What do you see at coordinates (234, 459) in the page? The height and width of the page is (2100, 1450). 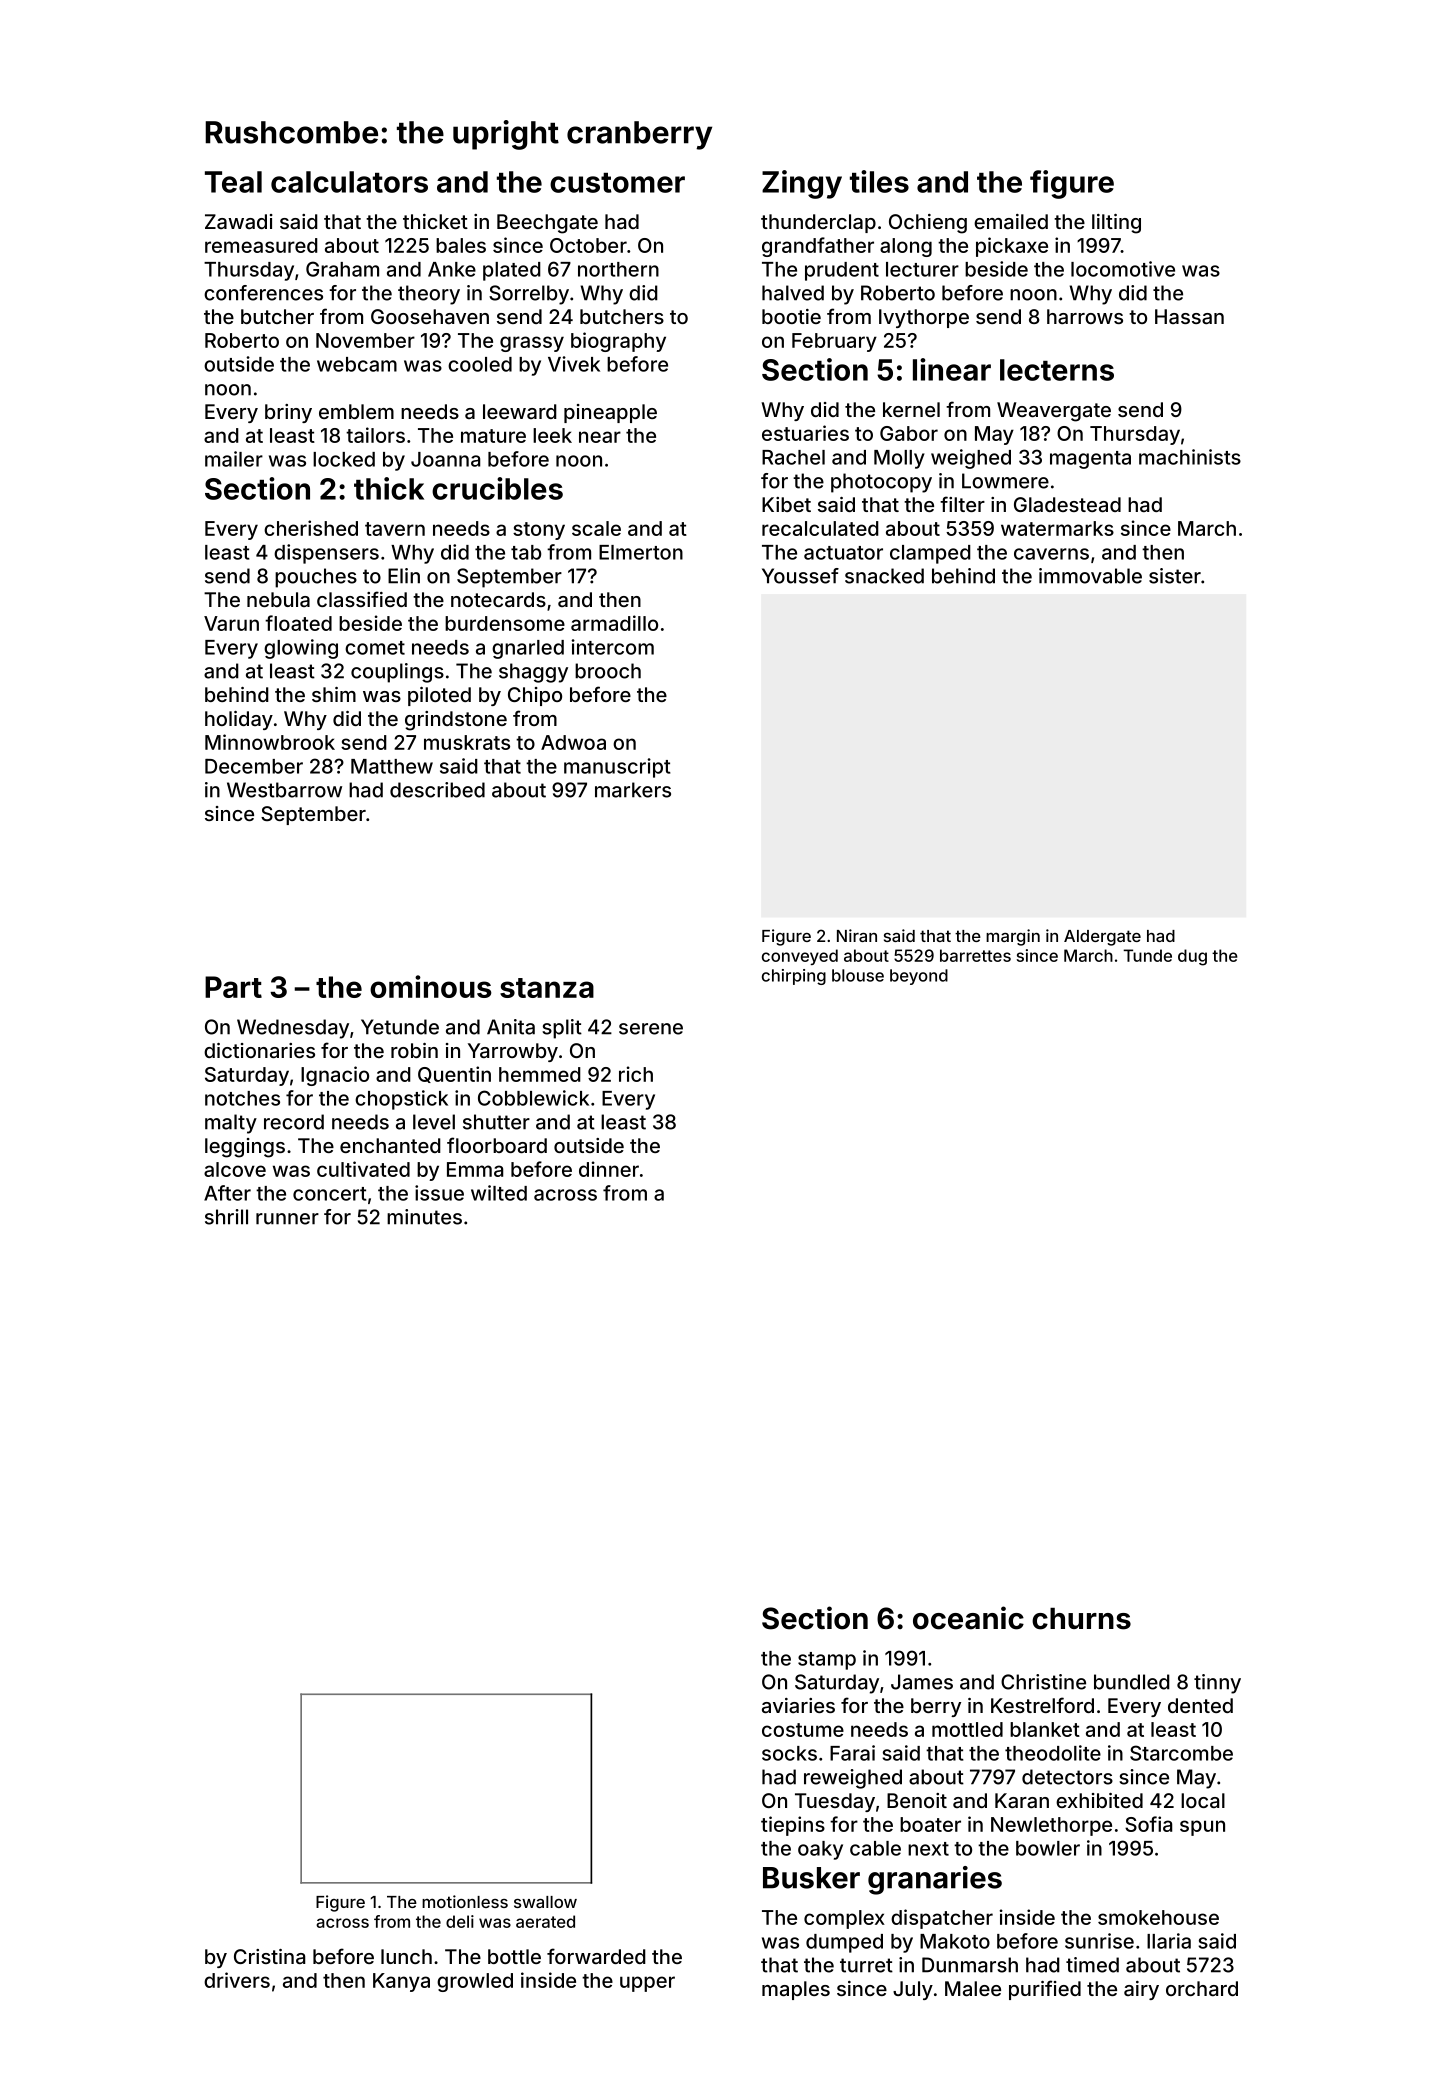 I see `mailer` at bounding box center [234, 459].
